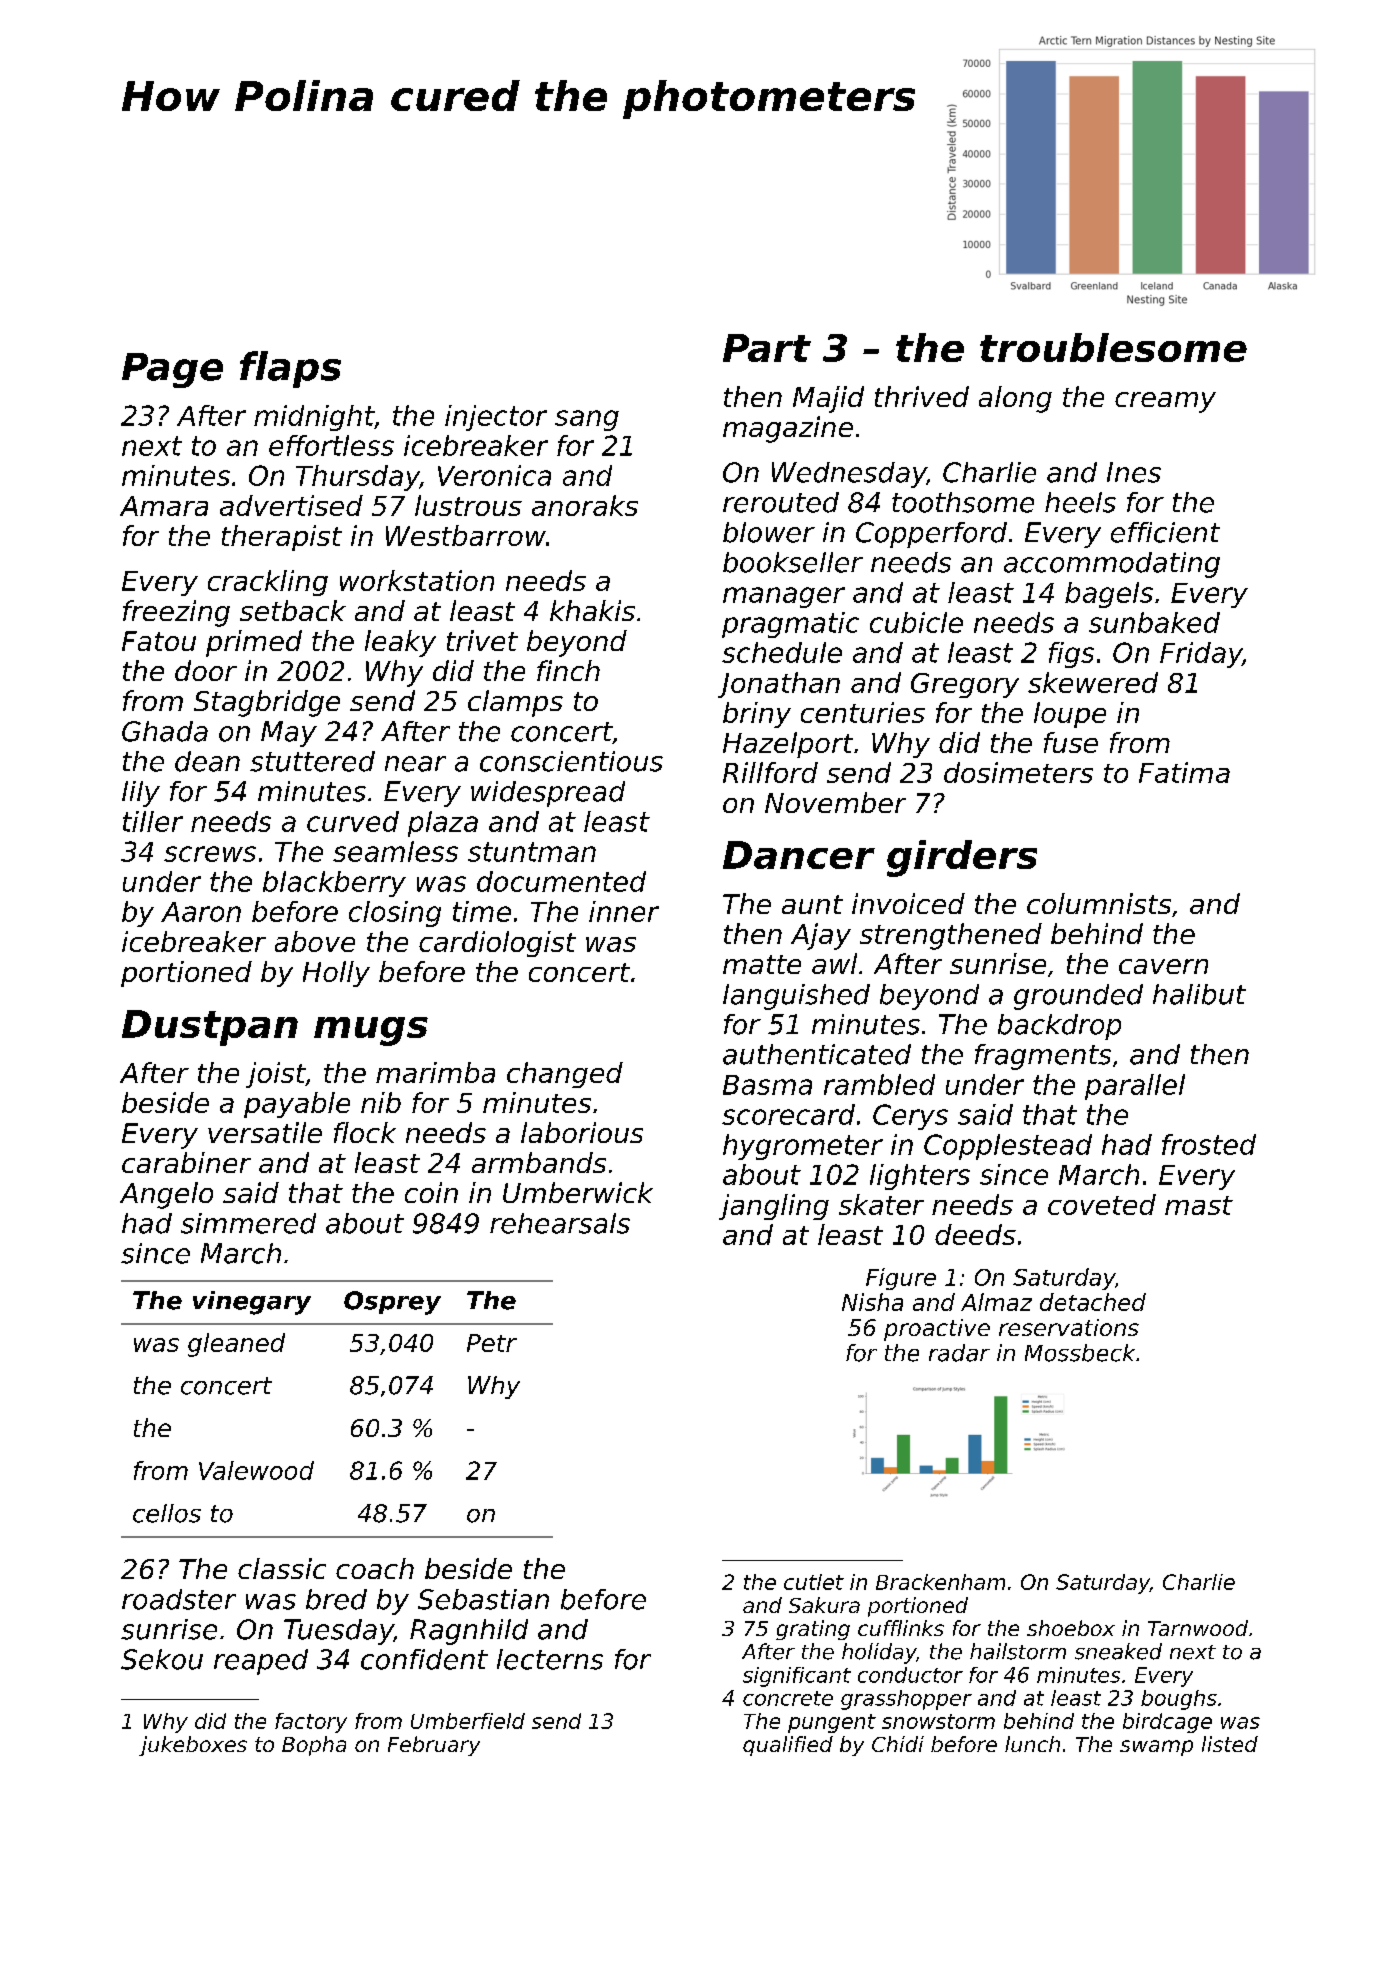 This document has width=1386, height=1969. I want to click on skater, so click(881, 1204).
